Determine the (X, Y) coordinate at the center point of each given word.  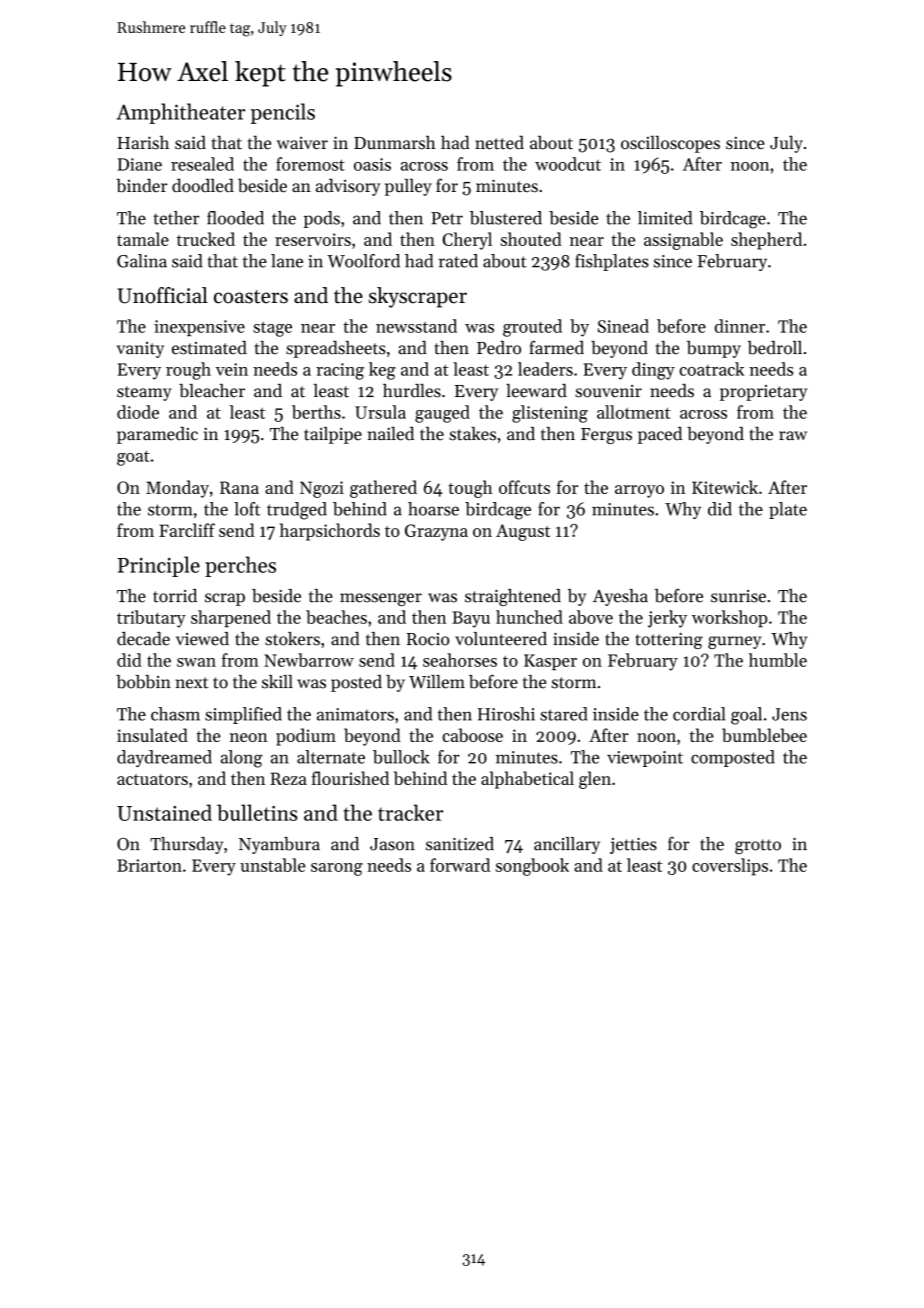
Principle (158, 566)
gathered (383, 489)
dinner (740, 326)
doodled (203, 185)
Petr (447, 218)
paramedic (157, 435)
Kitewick (725, 487)
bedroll (775, 348)
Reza (288, 778)
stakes (472, 434)
